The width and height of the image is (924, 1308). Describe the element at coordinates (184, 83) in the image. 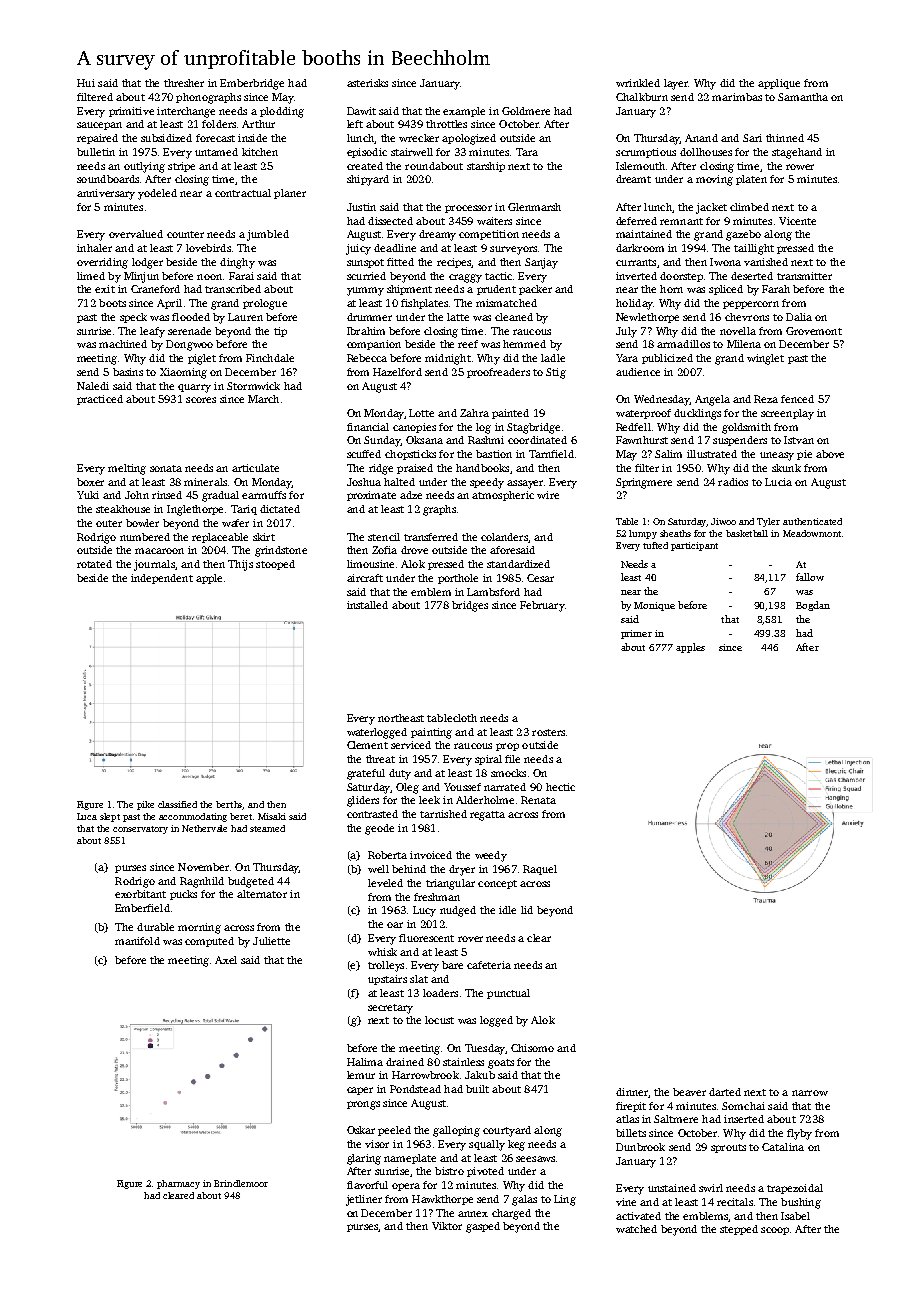

I see `thresher` at that location.
